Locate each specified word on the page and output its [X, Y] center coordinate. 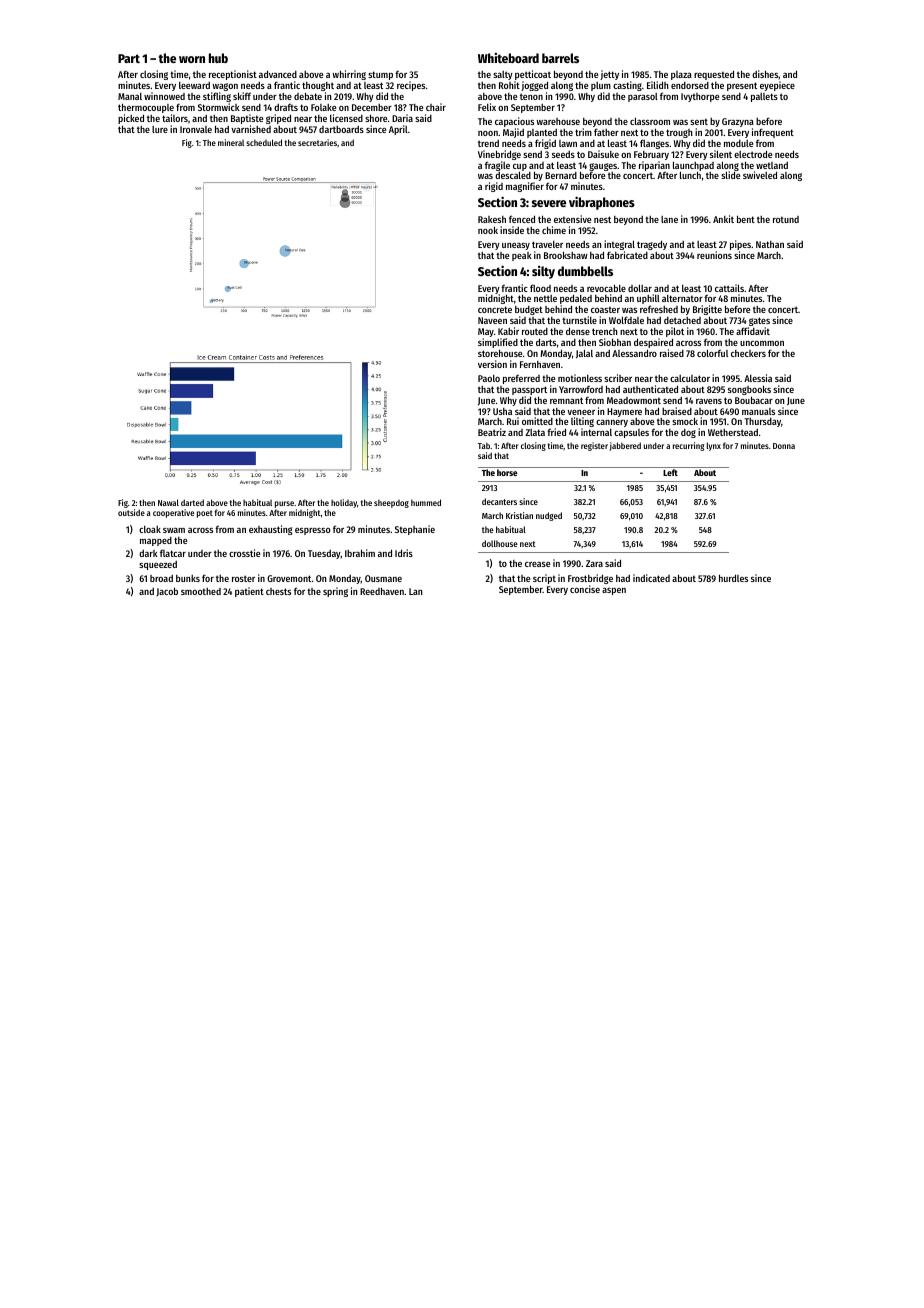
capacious [514, 122]
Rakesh [492, 219]
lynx [714, 446]
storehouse [500, 353]
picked [131, 119]
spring [335, 592]
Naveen [492, 320]
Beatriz [492, 432]
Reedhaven [382, 591]
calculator [690, 378]
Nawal [168, 502]
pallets [764, 97]
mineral [231, 142]
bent [746, 219]
